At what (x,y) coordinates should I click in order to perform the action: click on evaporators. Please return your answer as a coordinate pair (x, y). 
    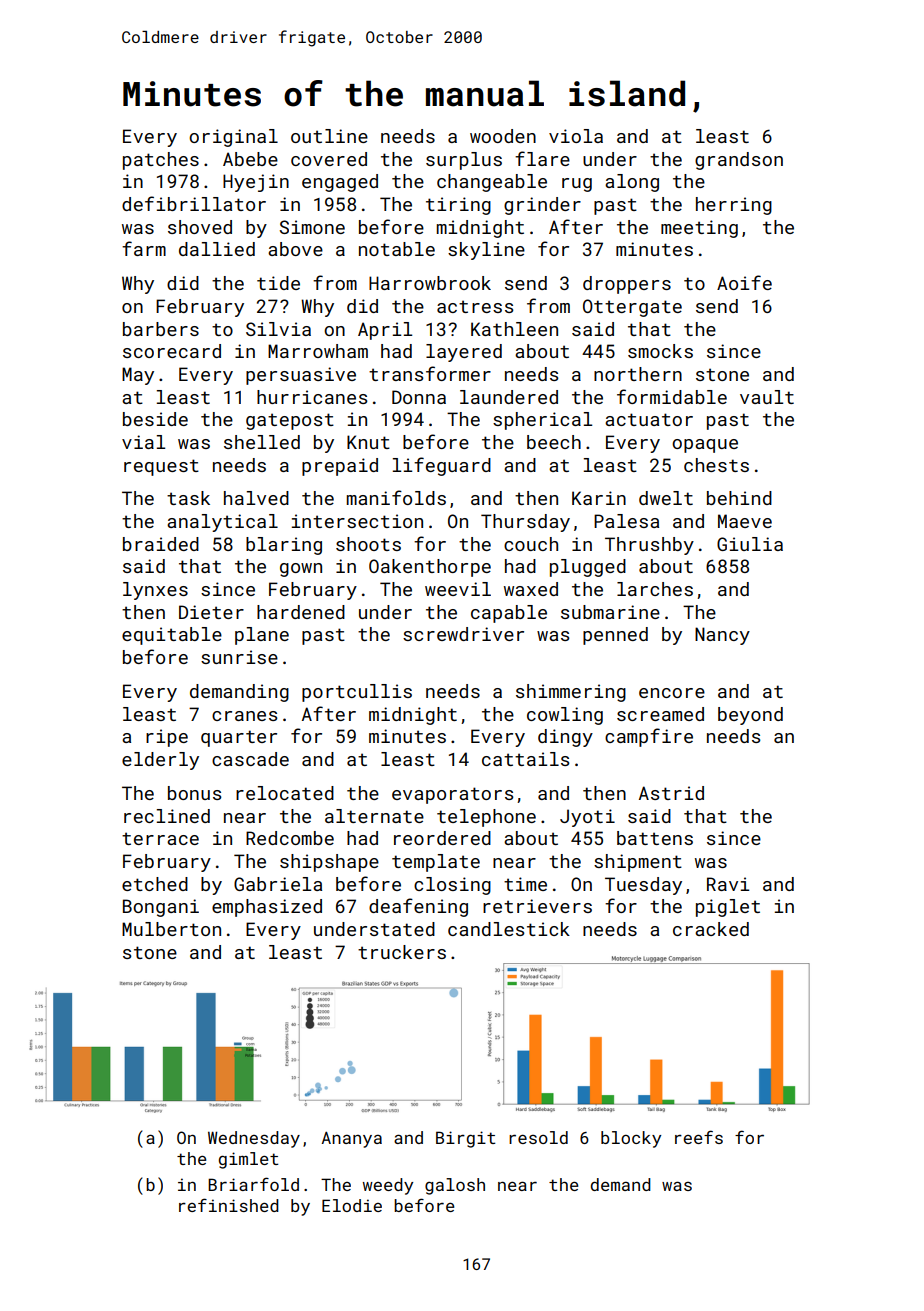
    Looking at the image, I should click on (452, 795).
